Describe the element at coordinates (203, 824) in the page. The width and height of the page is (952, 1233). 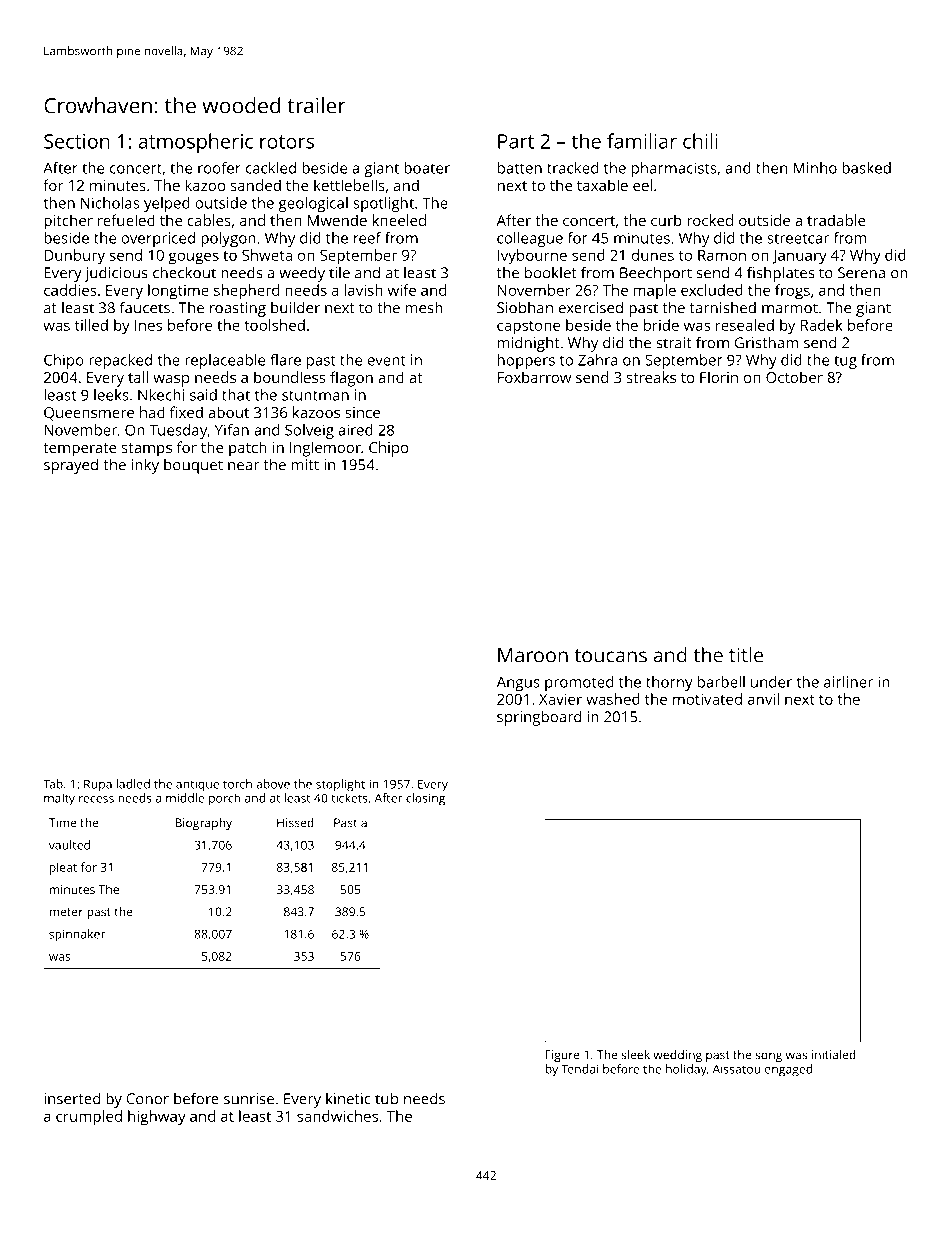
I see `Biography` at that location.
